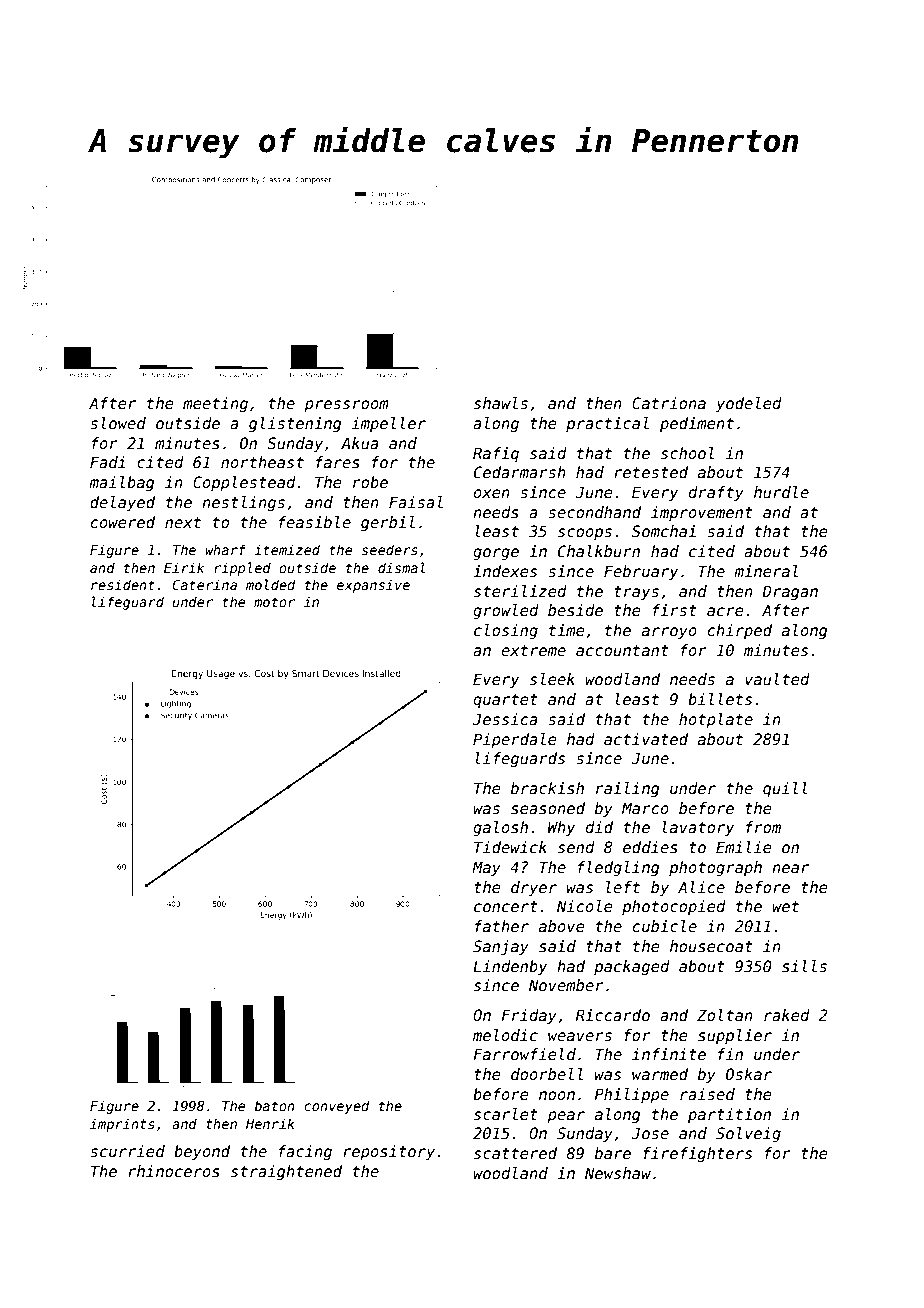 This screenshot has width=924, height=1308. What do you see at coordinates (785, 906) in the screenshot?
I see `wet` at bounding box center [785, 906].
